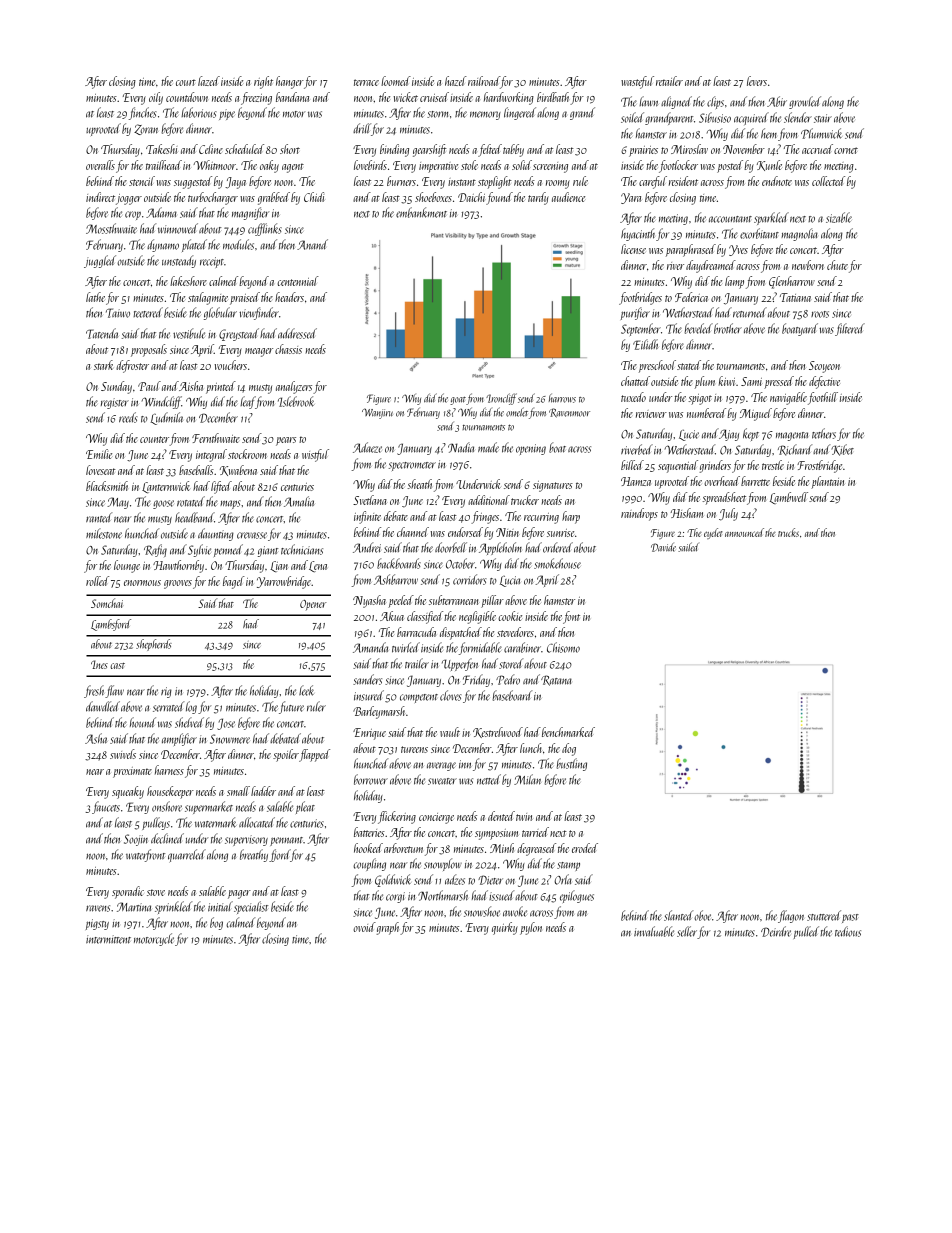 This image has width=952, height=1233. Describe the element at coordinates (568, 732) in the image. I see `benchmarked` at that location.
